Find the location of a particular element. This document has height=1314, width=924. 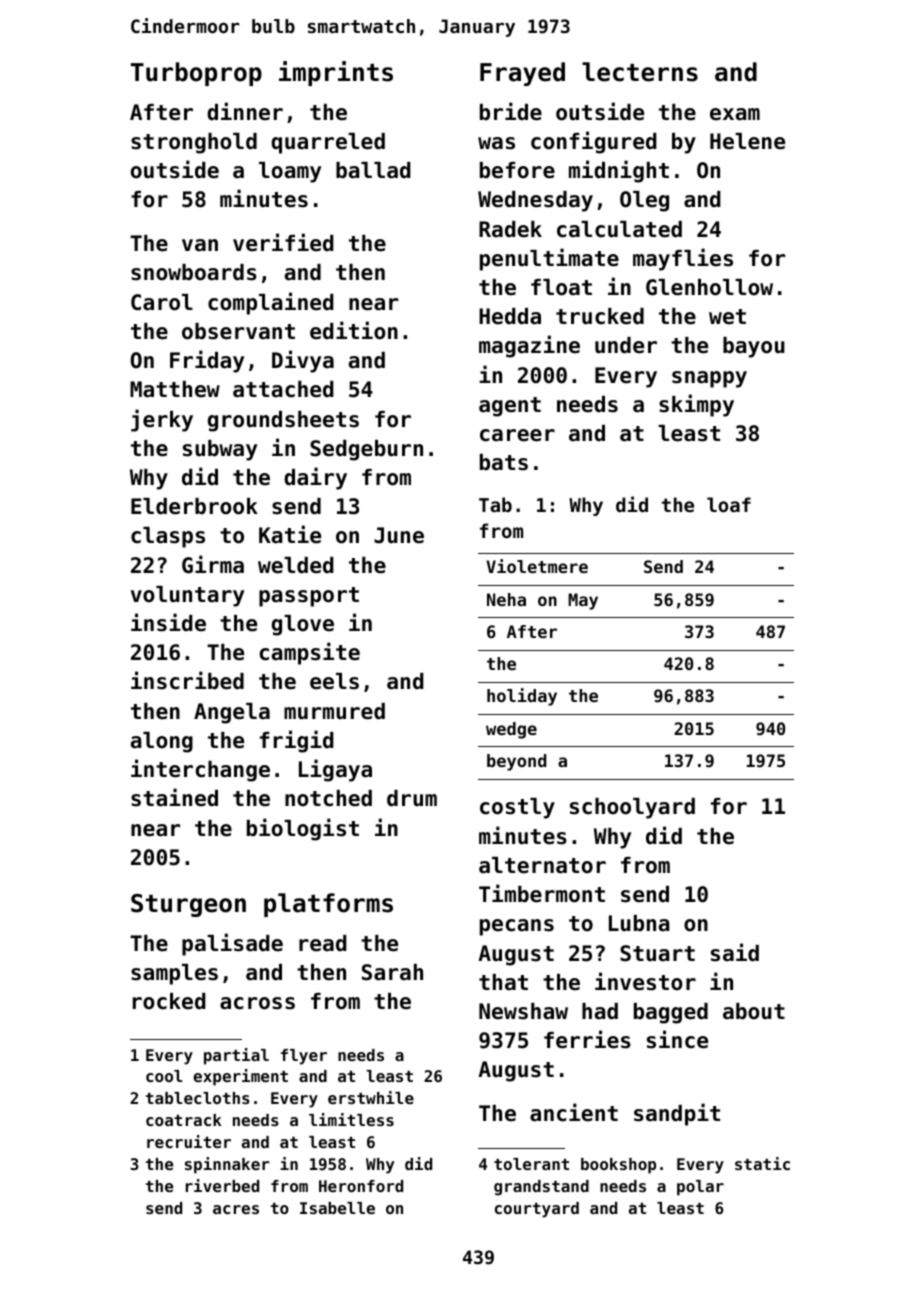

read is located at coordinates (323, 943).
